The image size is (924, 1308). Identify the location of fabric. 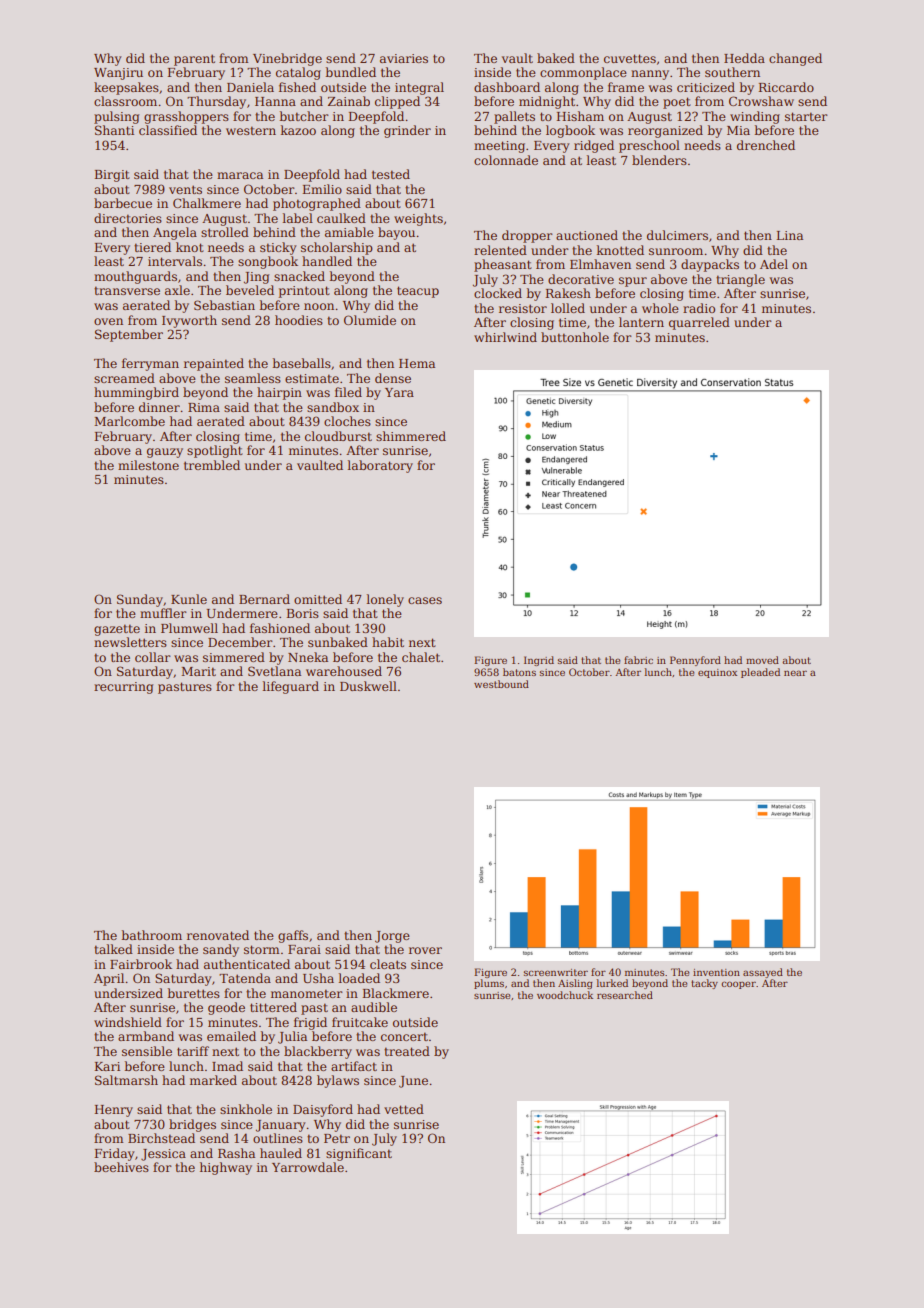
(638, 660).
